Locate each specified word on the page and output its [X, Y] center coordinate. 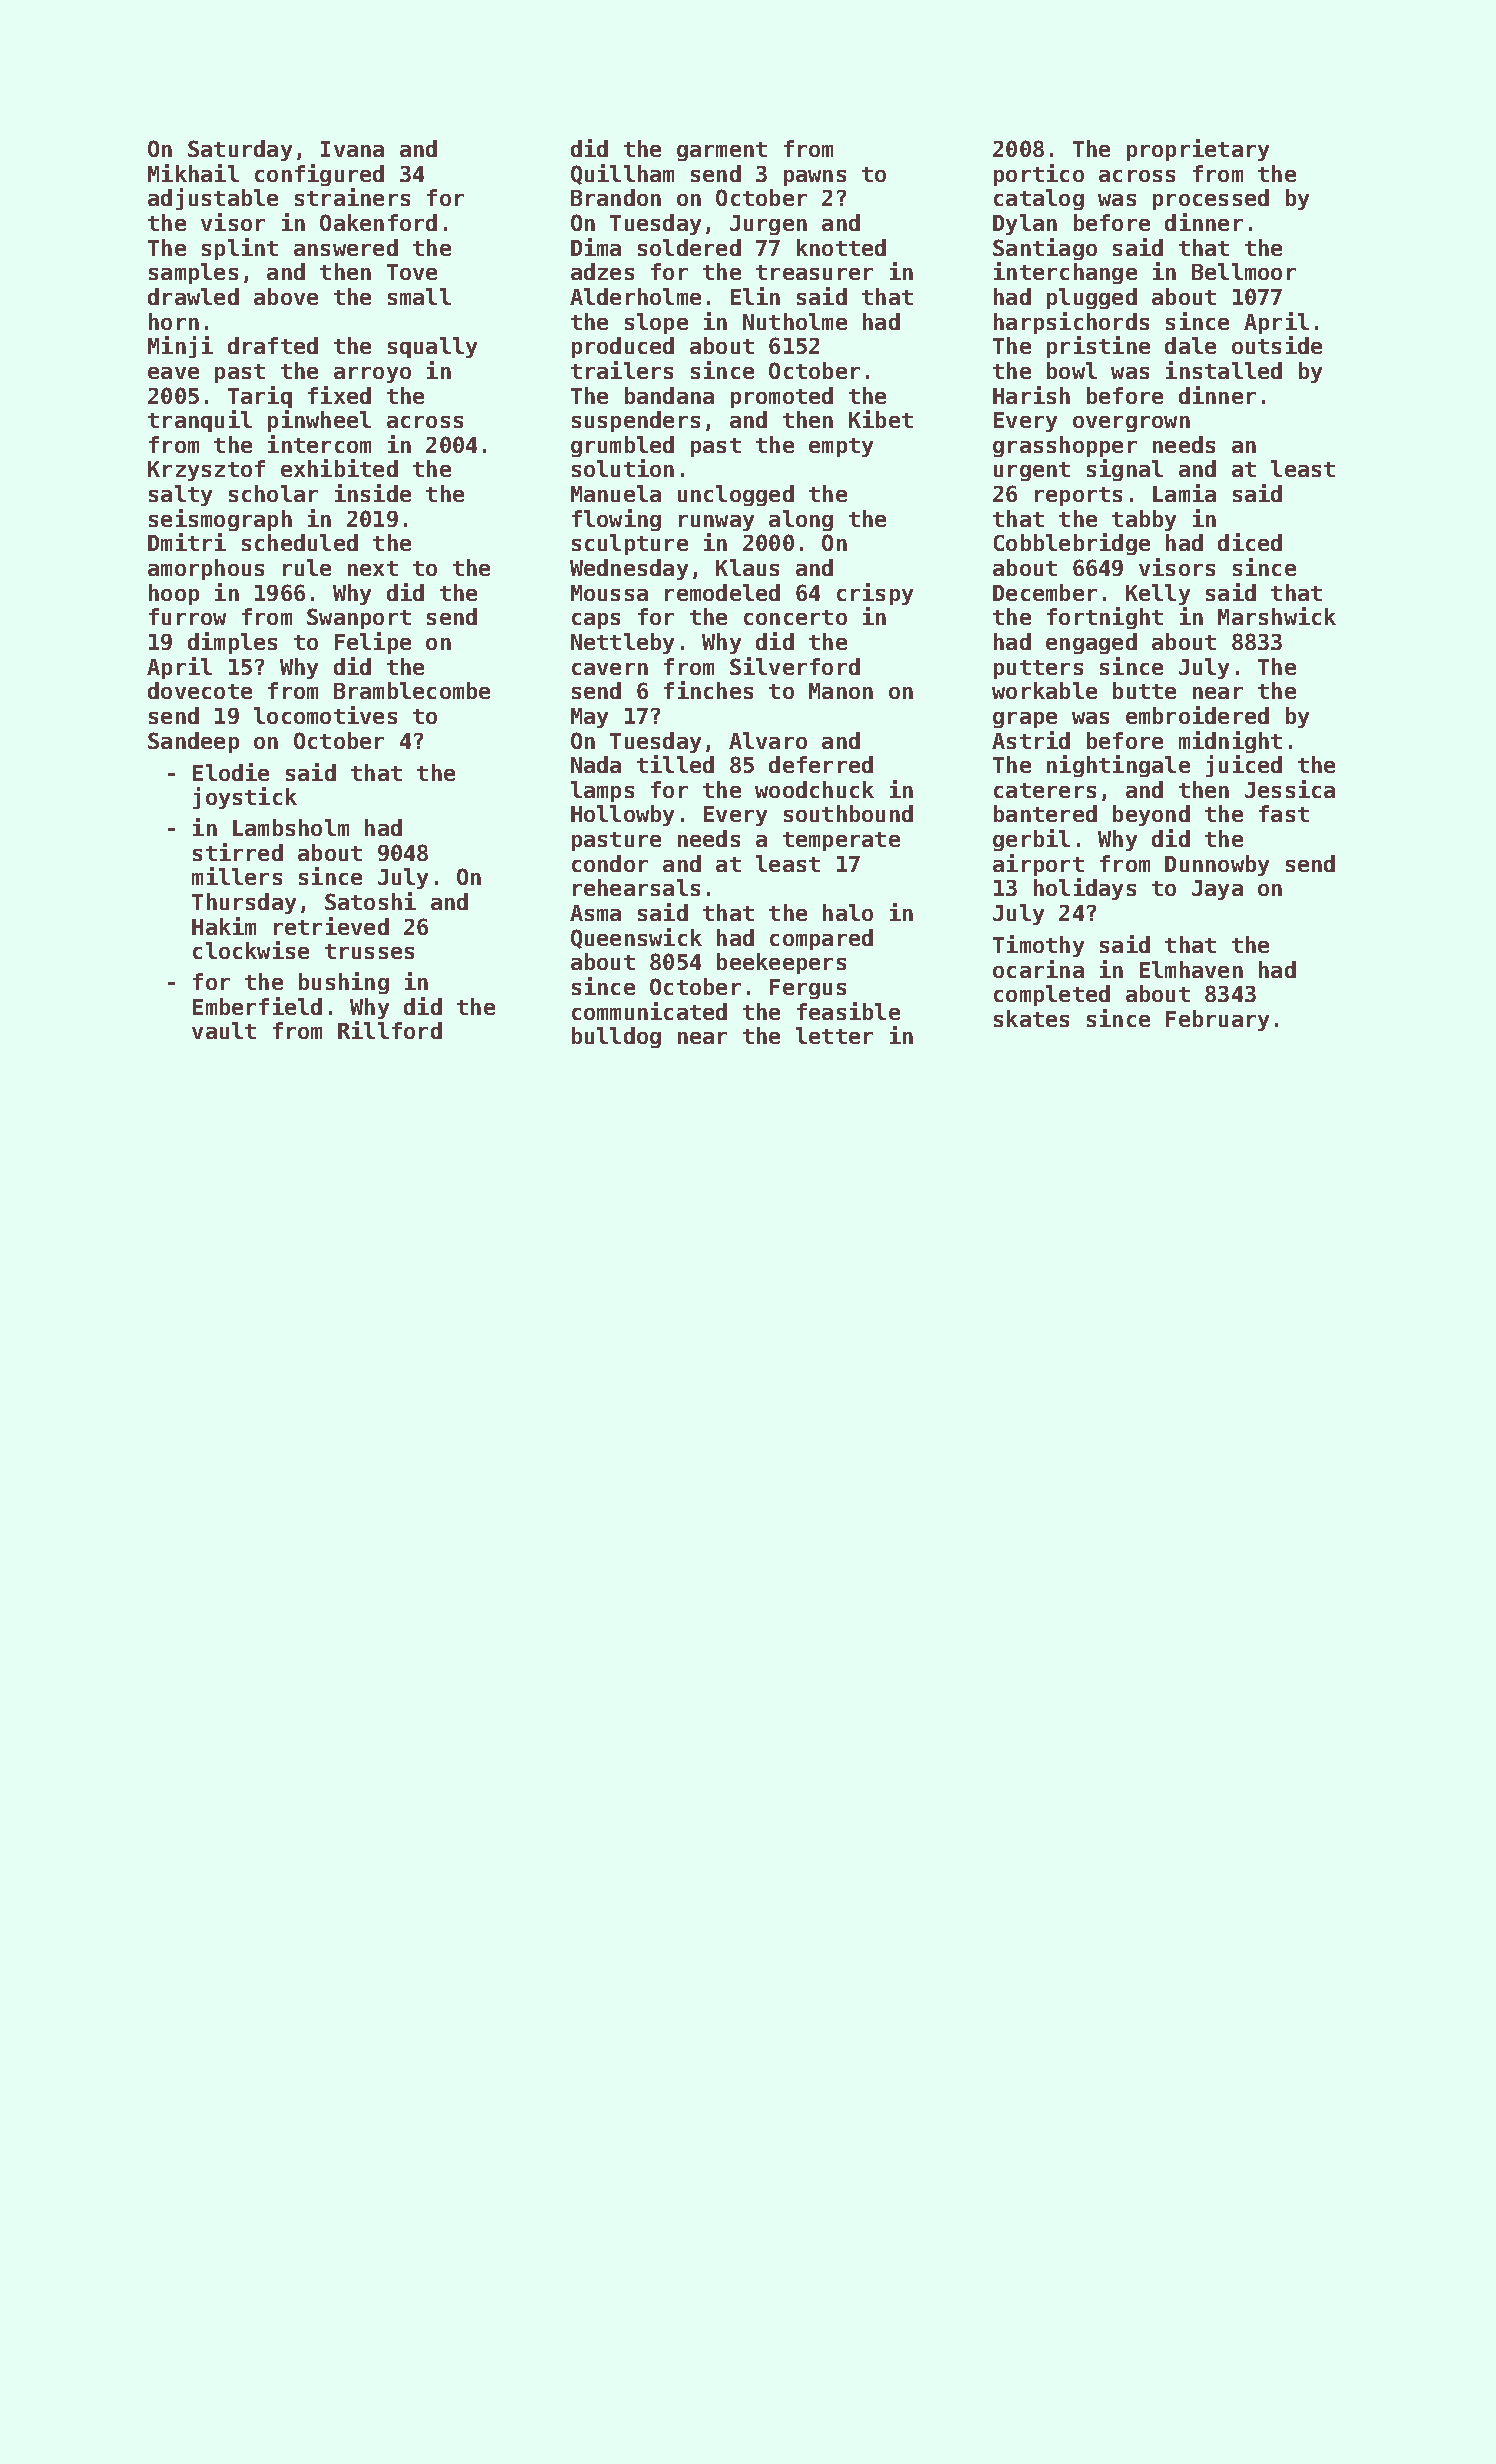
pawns [815, 178]
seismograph [220, 520]
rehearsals [636, 887]
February [1217, 1020]
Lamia [1184, 493]
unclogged [736, 495]
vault [224, 1030]
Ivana [352, 149]
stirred [238, 852]
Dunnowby [1217, 865]
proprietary [1198, 150]
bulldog [616, 1037]
